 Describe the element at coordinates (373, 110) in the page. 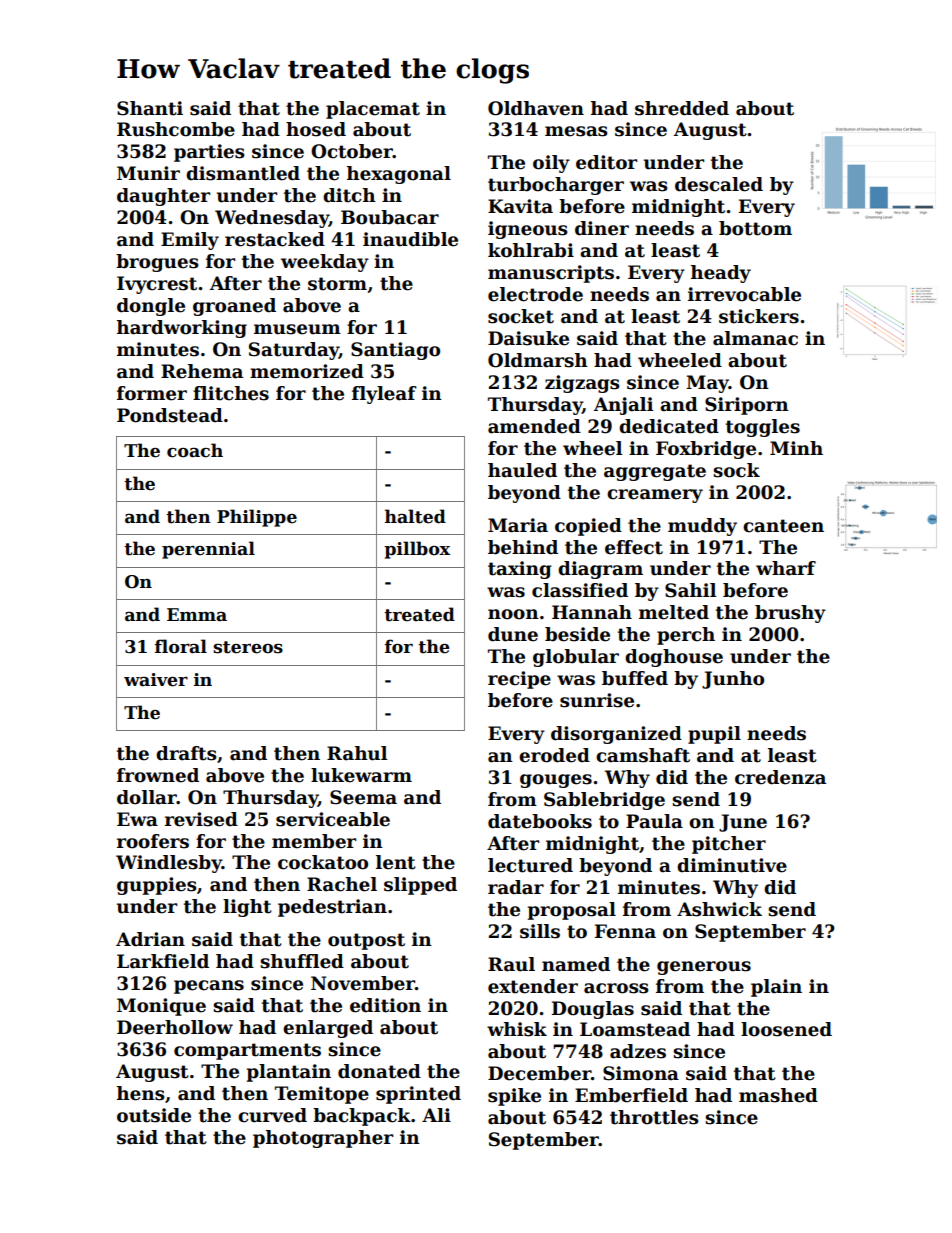

I see `placemat` at that location.
